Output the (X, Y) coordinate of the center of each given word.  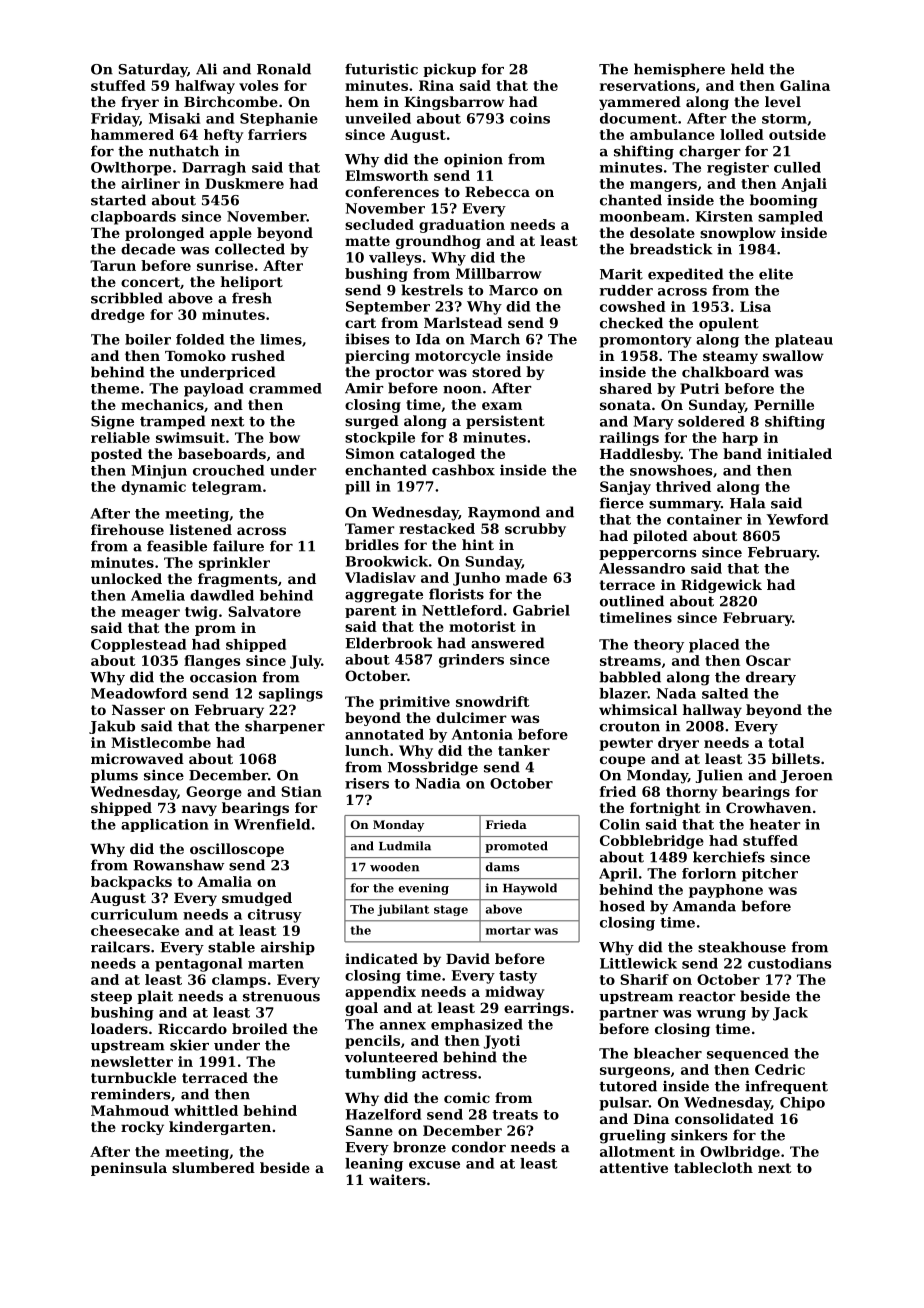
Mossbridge (433, 768)
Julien (719, 776)
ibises (367, 339)
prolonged (164, 234)
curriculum (134, 914)
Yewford (797, 519)
